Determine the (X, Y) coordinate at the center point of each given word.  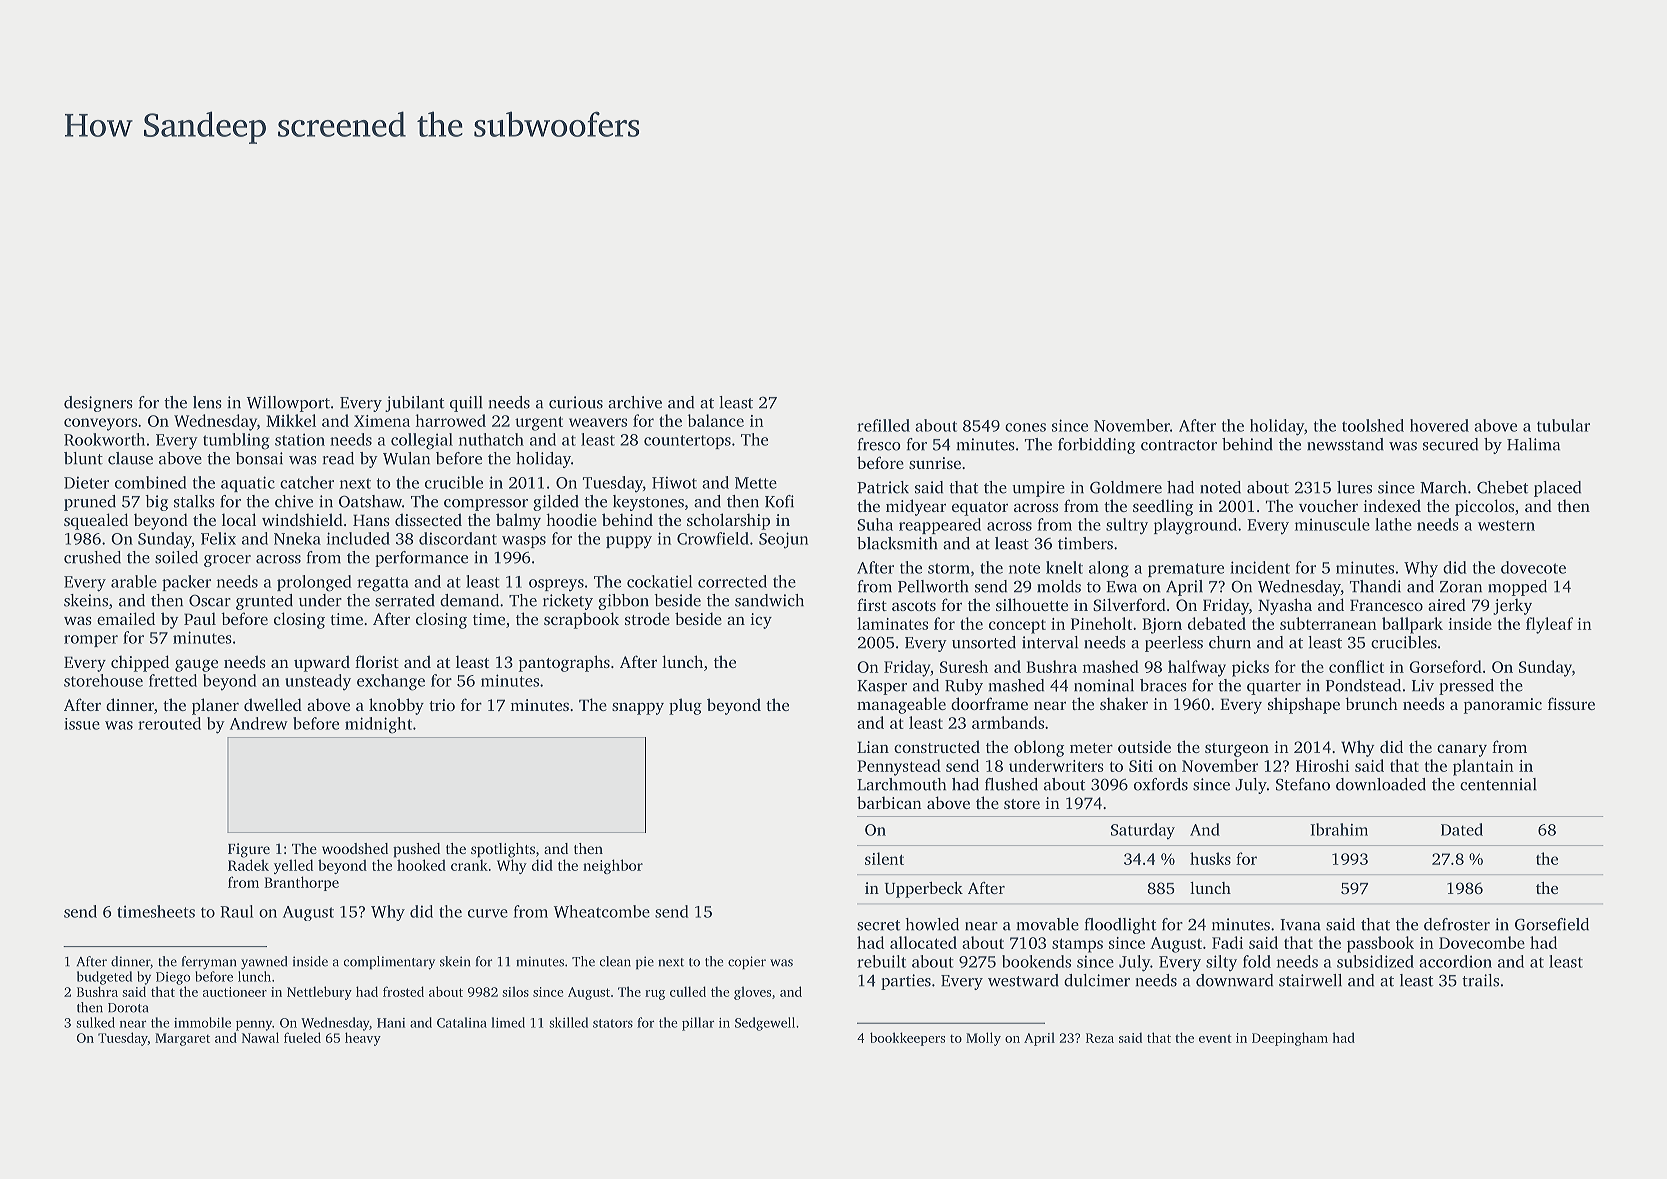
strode (647, 618)
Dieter (86, 482)
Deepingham (1290, 1039)
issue (82, 724)
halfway (1197, 668)
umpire (1038, 489)
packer (186, 583)
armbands (1008, 722)
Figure (249, 850)
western (1506, 525)
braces (1163, 685)
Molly (983, 1039)
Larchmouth (901, 784)
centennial (1498, 784)
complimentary (389, 963)
